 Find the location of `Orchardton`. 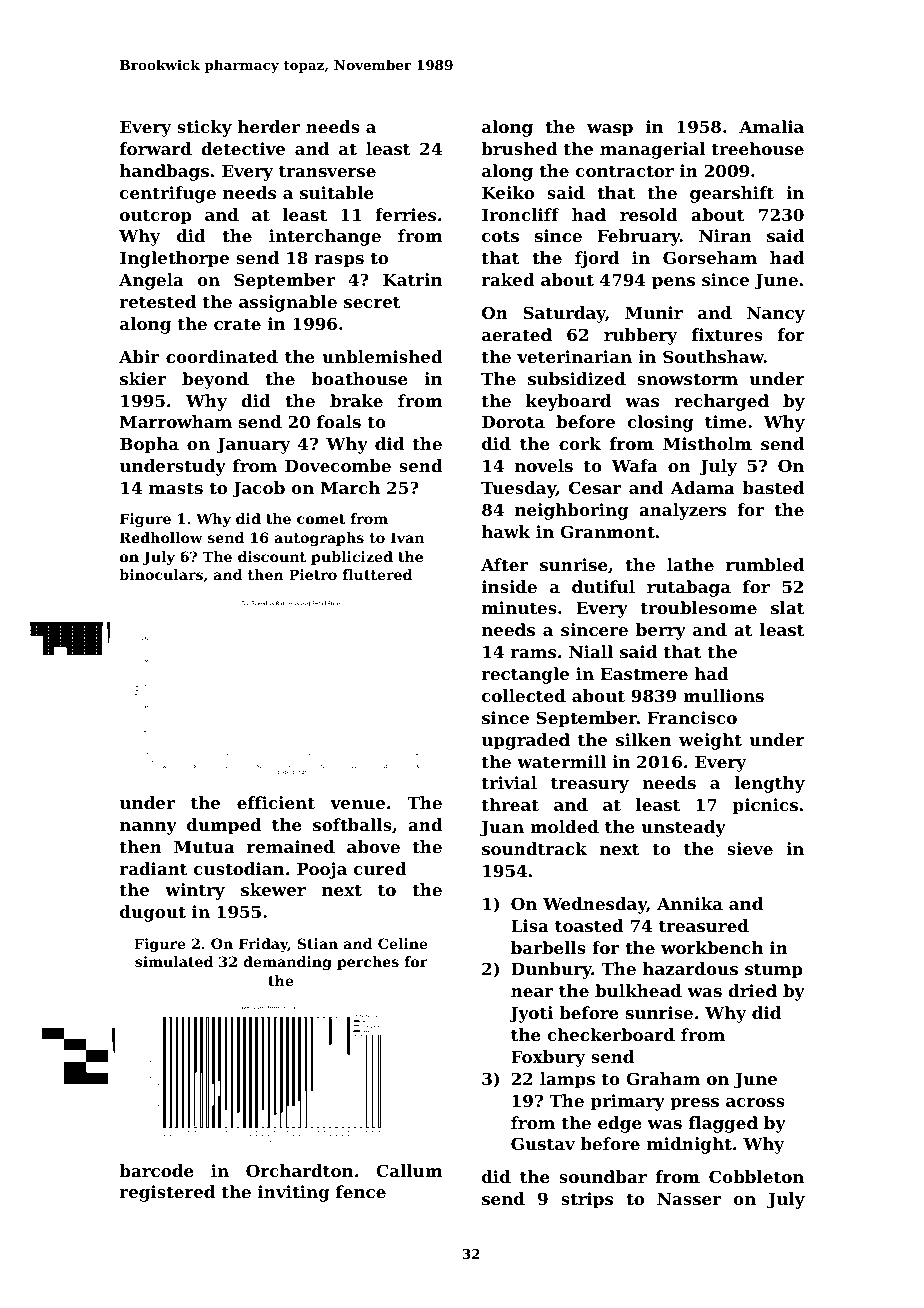

Orchardton is located at coordinates (299, 1170).
